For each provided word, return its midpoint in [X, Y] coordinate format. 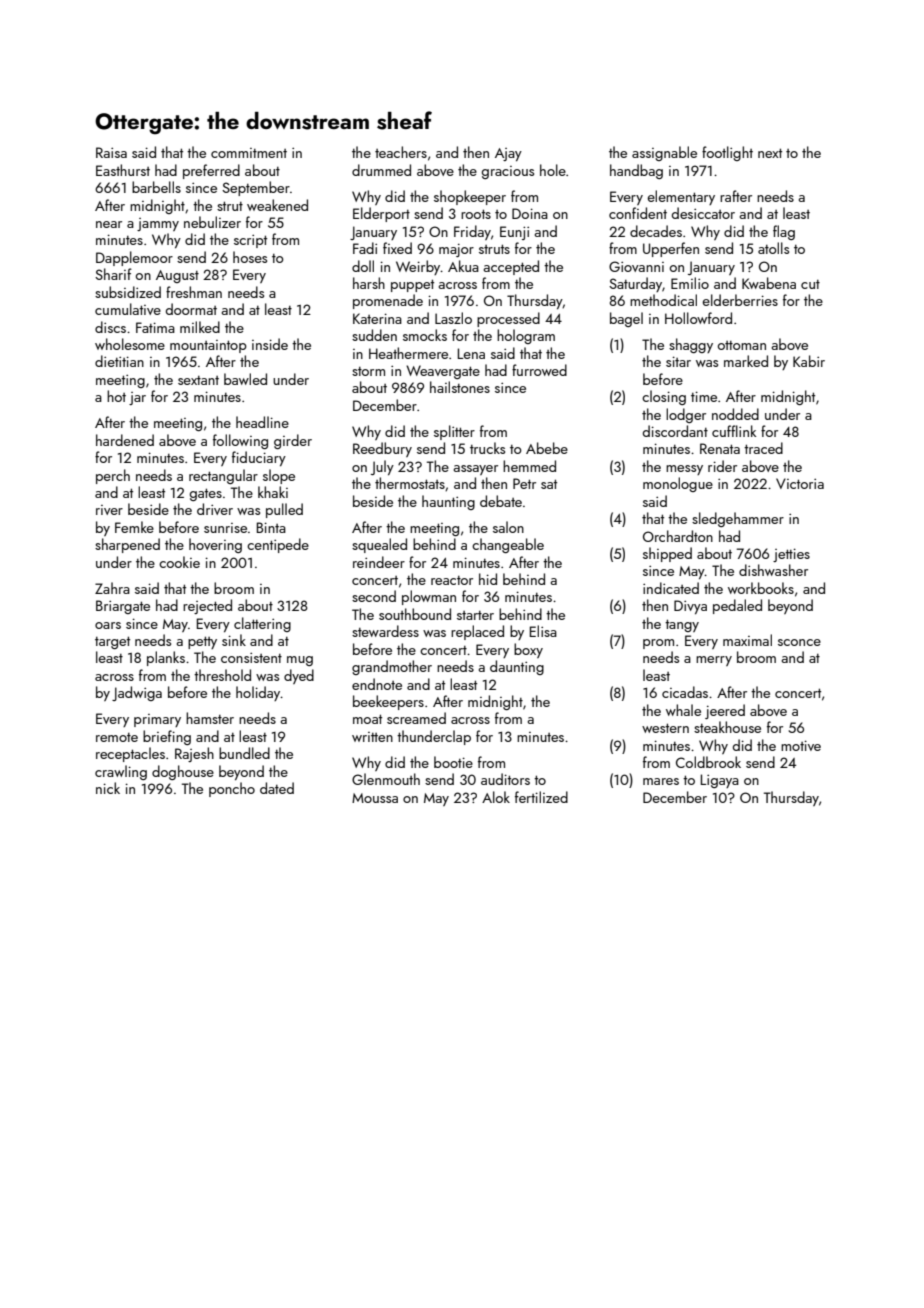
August [177, 276]
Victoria [800, 483]
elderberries [740, 300]
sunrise [225, 528]
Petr [524, 483]
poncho [232, 789]
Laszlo [453, 318]
